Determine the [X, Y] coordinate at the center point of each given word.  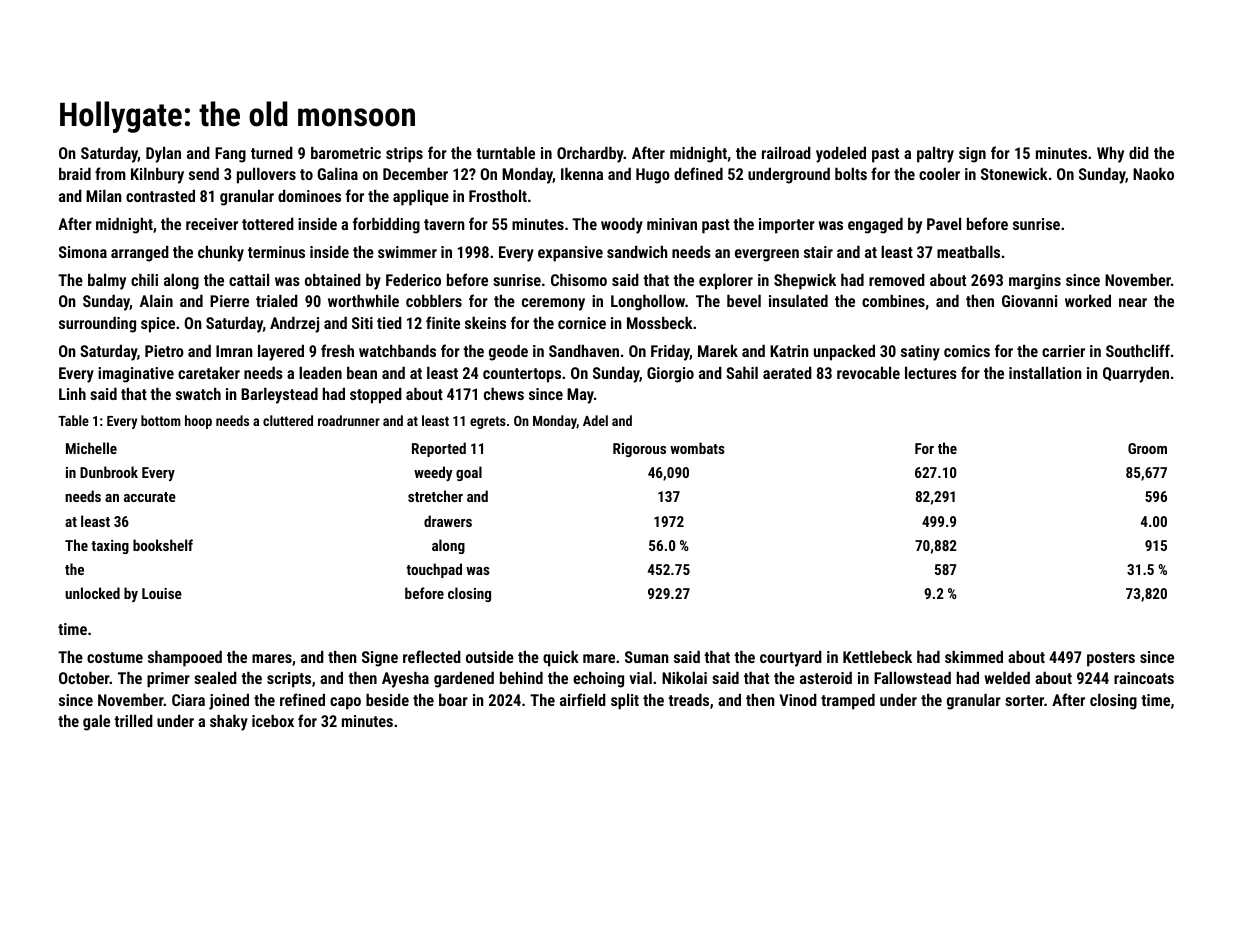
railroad [786, 152]
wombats [697, 448]
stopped [376, 395]
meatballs [968, 251]
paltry [935, 154]
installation [1045, 372]
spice [158, 325]
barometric [346, 152]
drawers [448, 521]
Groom [1147, 448]
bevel [744, 300]
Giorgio [670, 375]
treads [688, 699]
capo [345, 703]
